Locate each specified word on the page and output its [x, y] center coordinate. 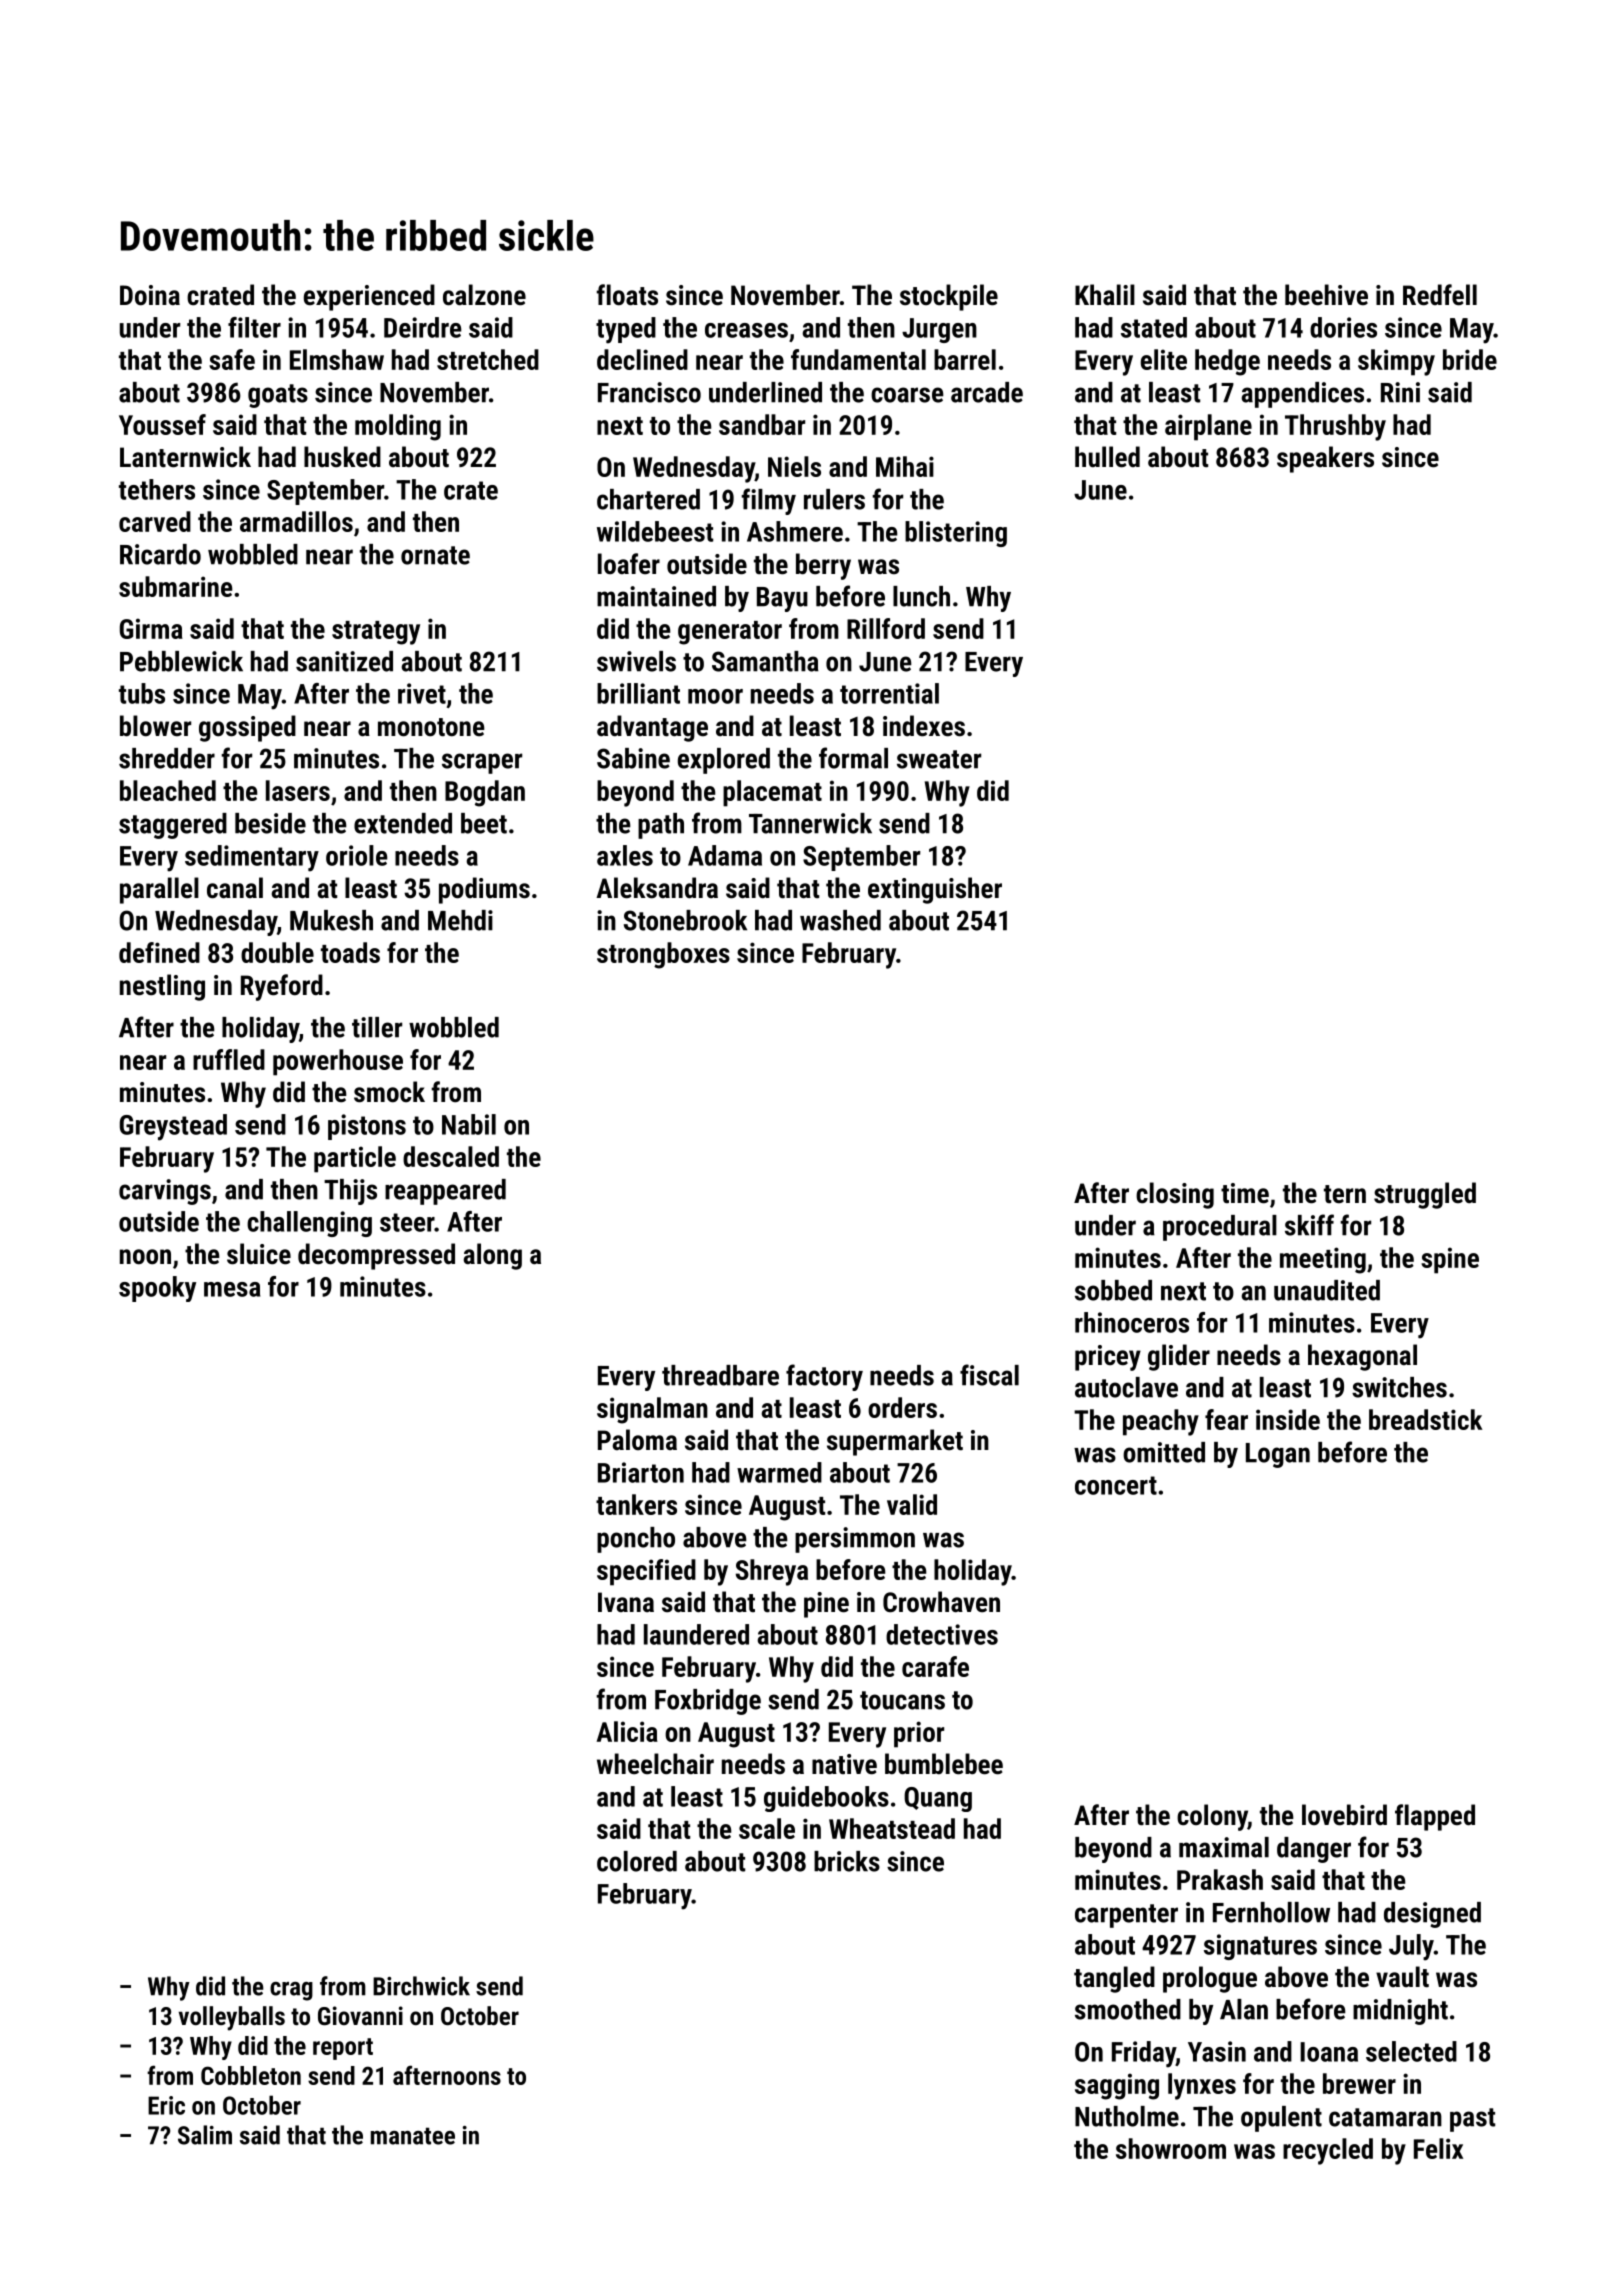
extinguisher [935, 890]
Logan [1278, 1455]
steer [407, 1222]
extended [403, 823]
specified [646, 1572]
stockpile [949, 297]
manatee [413, 2136]
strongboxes [663, 955]
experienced [369, 297]
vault [1402, 1977]
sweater [939, 759]
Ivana [626, 1602]
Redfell [1440, 295]
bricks [847, 1861]
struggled [1425, 1195]
